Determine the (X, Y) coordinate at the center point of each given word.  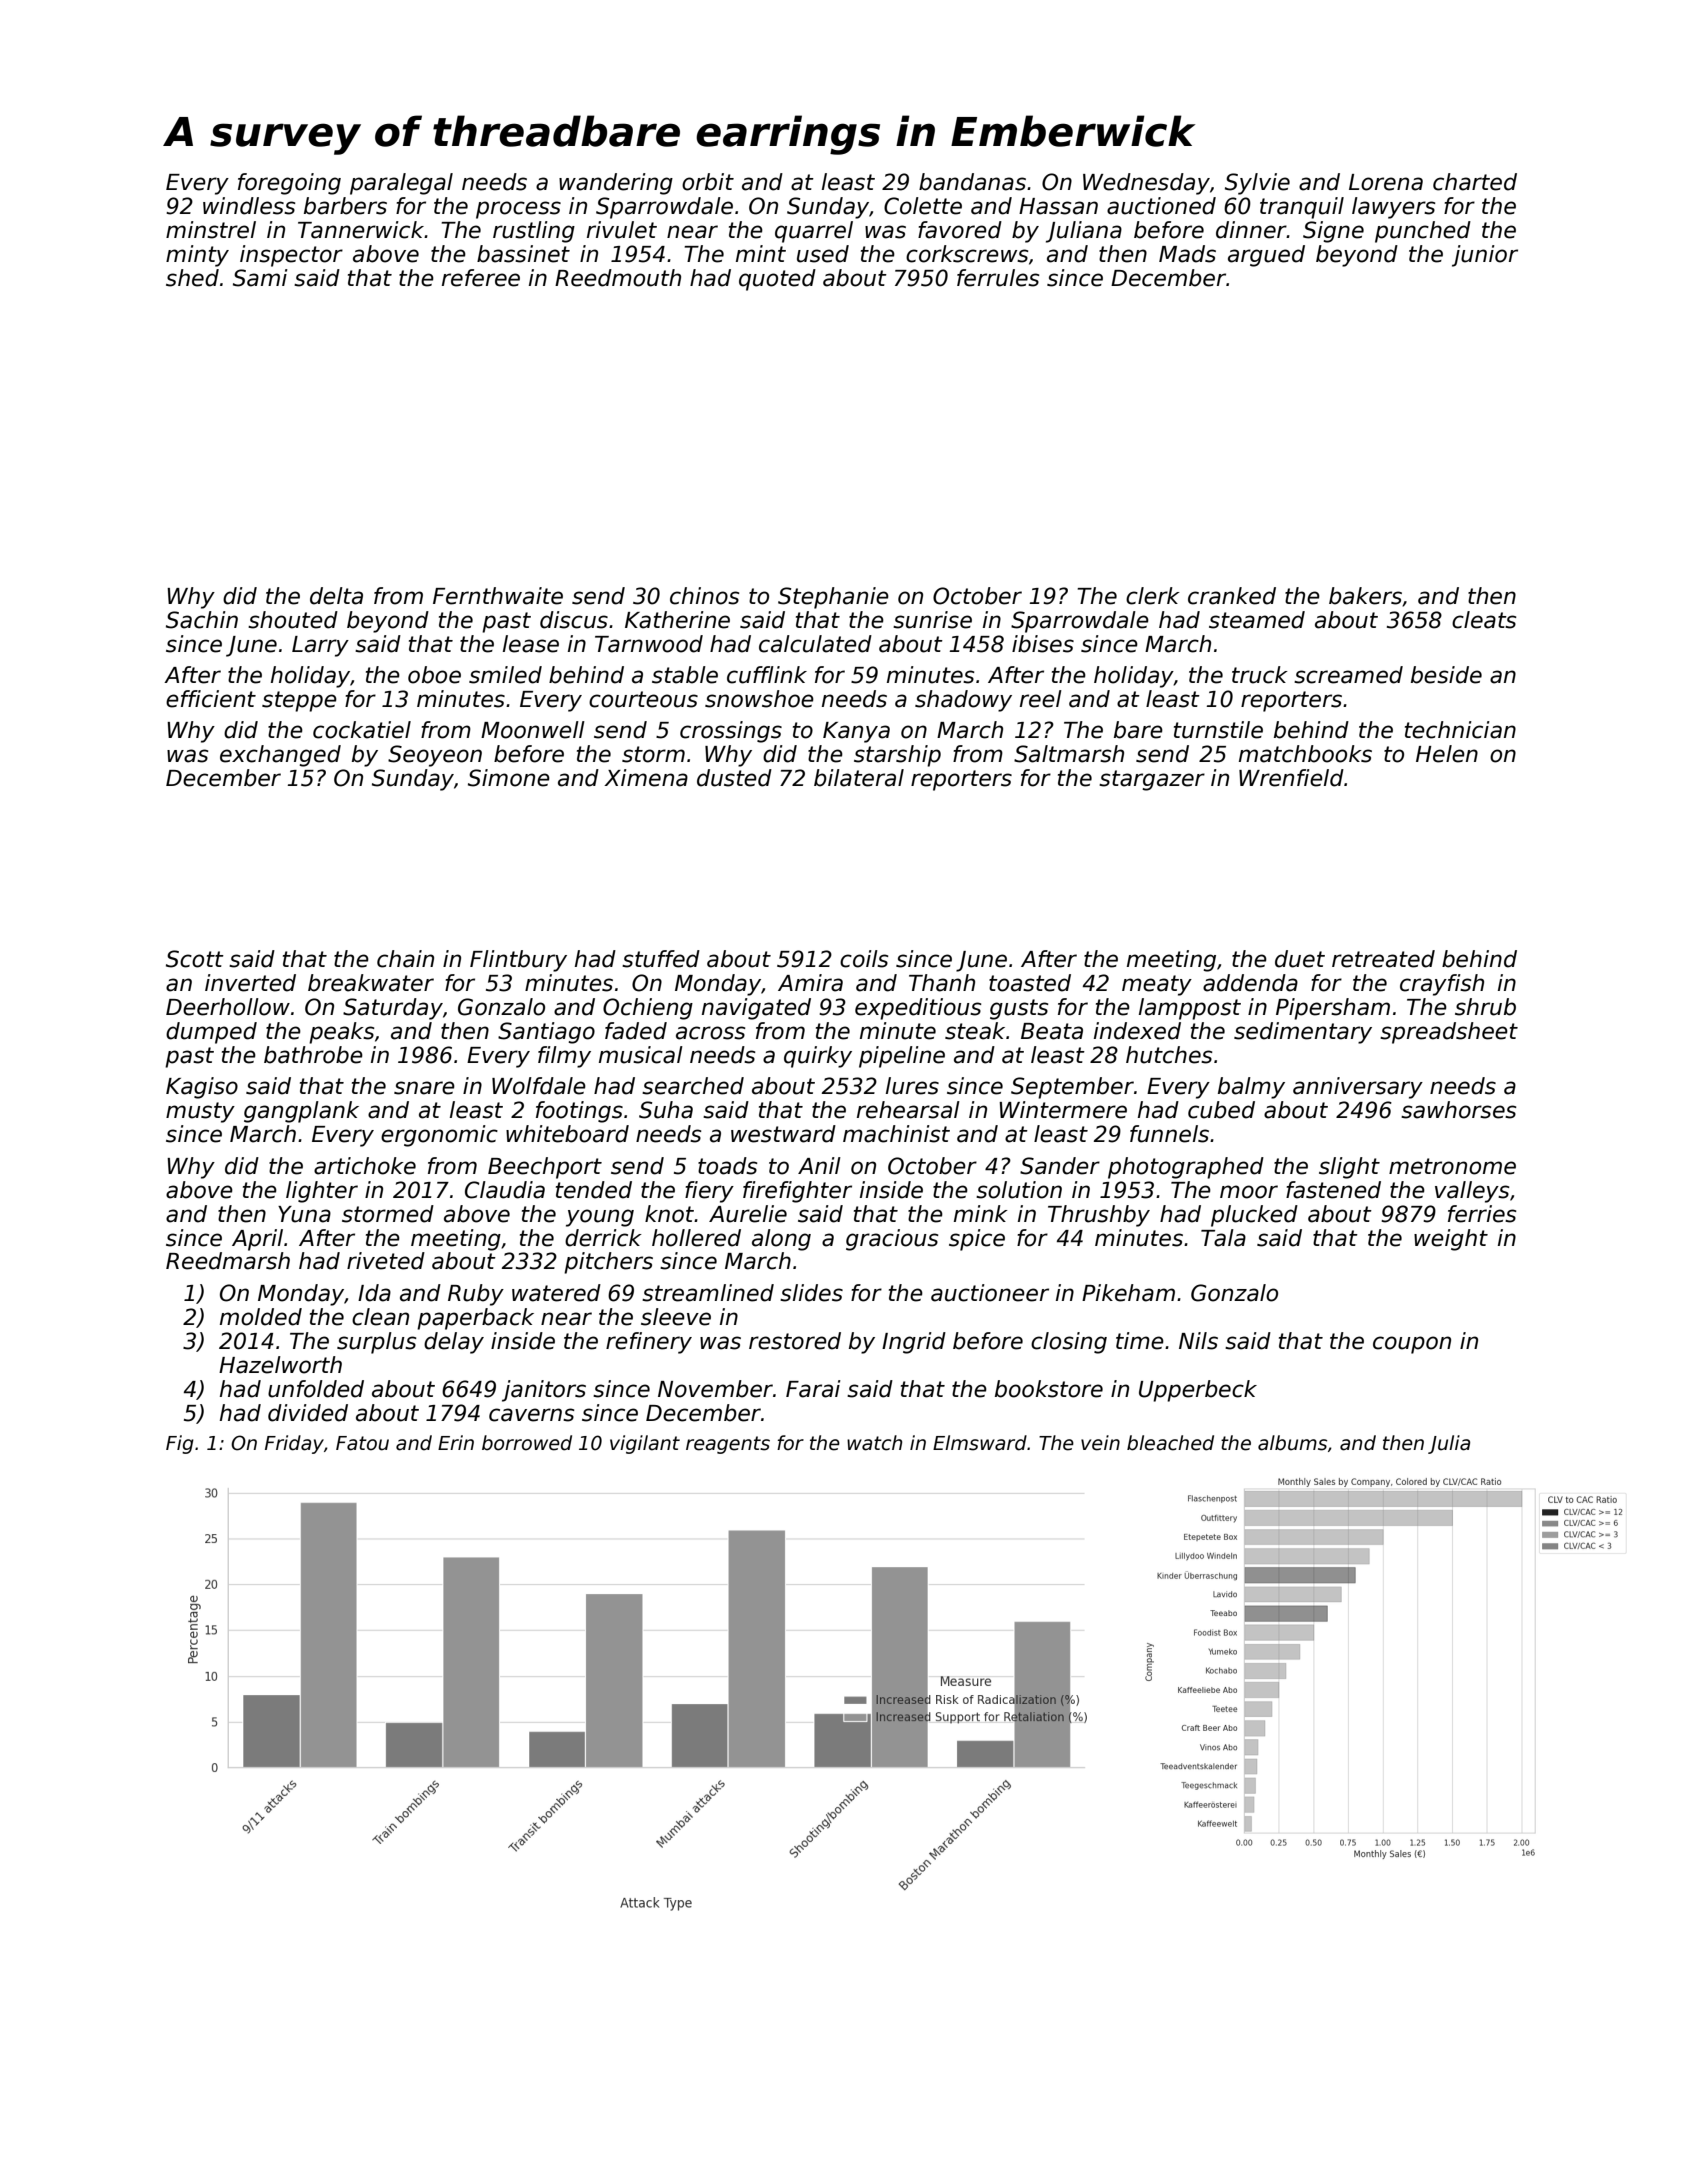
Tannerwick (361, 230)
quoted (777, 280)
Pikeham (1128, 1293)
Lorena (1386, 182)
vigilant (645, 1444)
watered (556, 1293)
